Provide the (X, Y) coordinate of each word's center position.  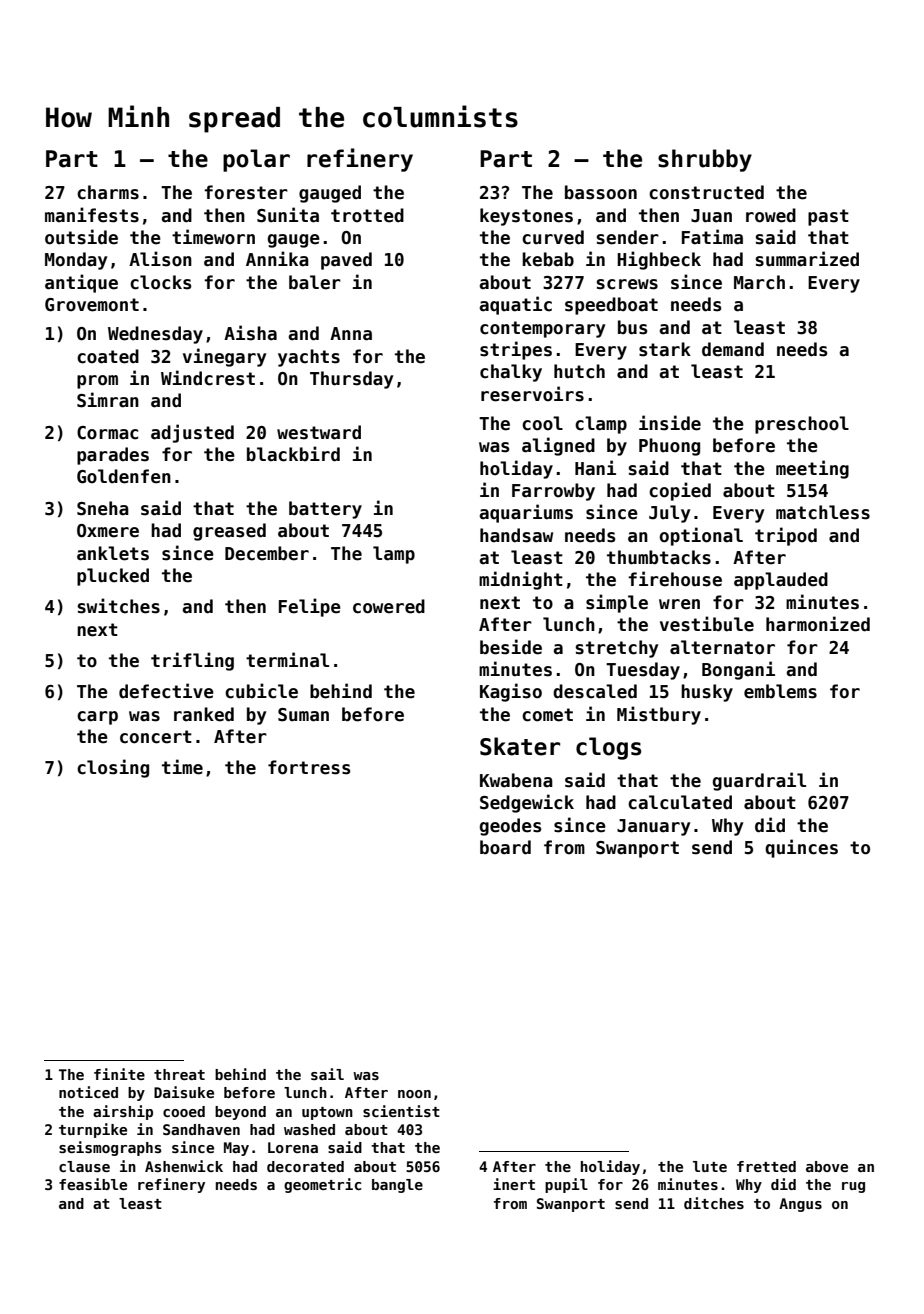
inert (514, 1184)
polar (256, 160)
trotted (367, 215)
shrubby (705, 160)
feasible (93, 1184)
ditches (714, 1203)
